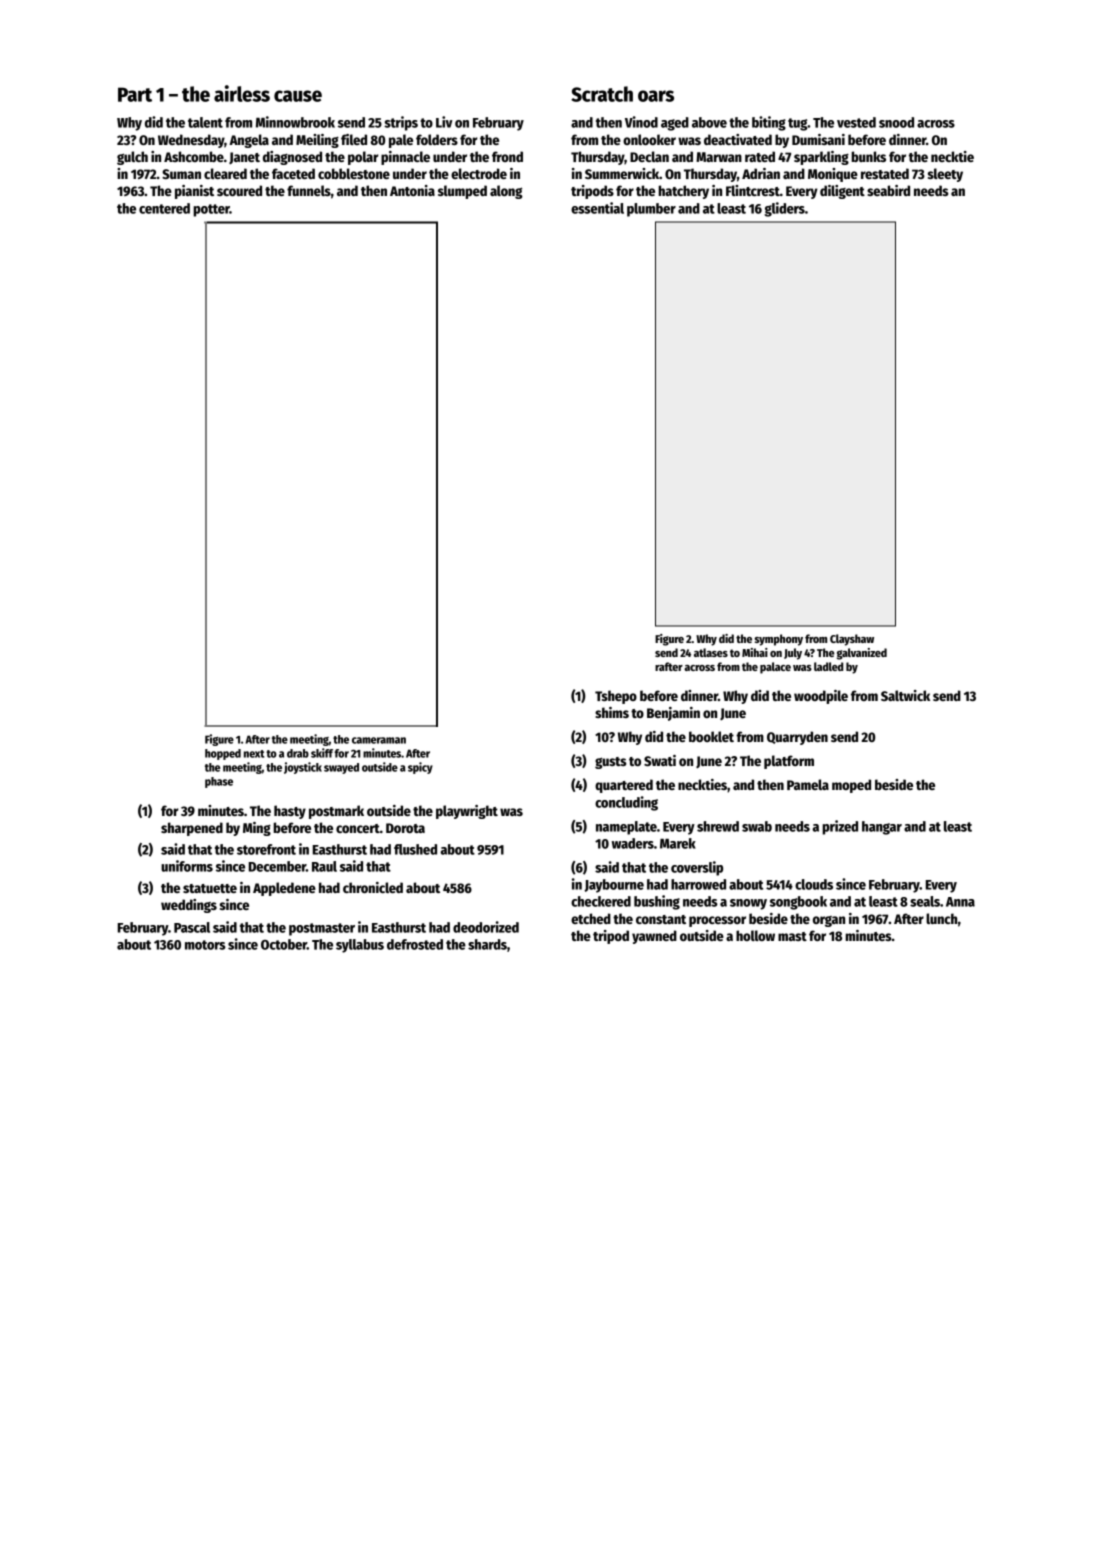 The height and width of the document is (1551, 1097). Describe the element at coordinates (205, 945) in the document. I see `motors` at that location.
